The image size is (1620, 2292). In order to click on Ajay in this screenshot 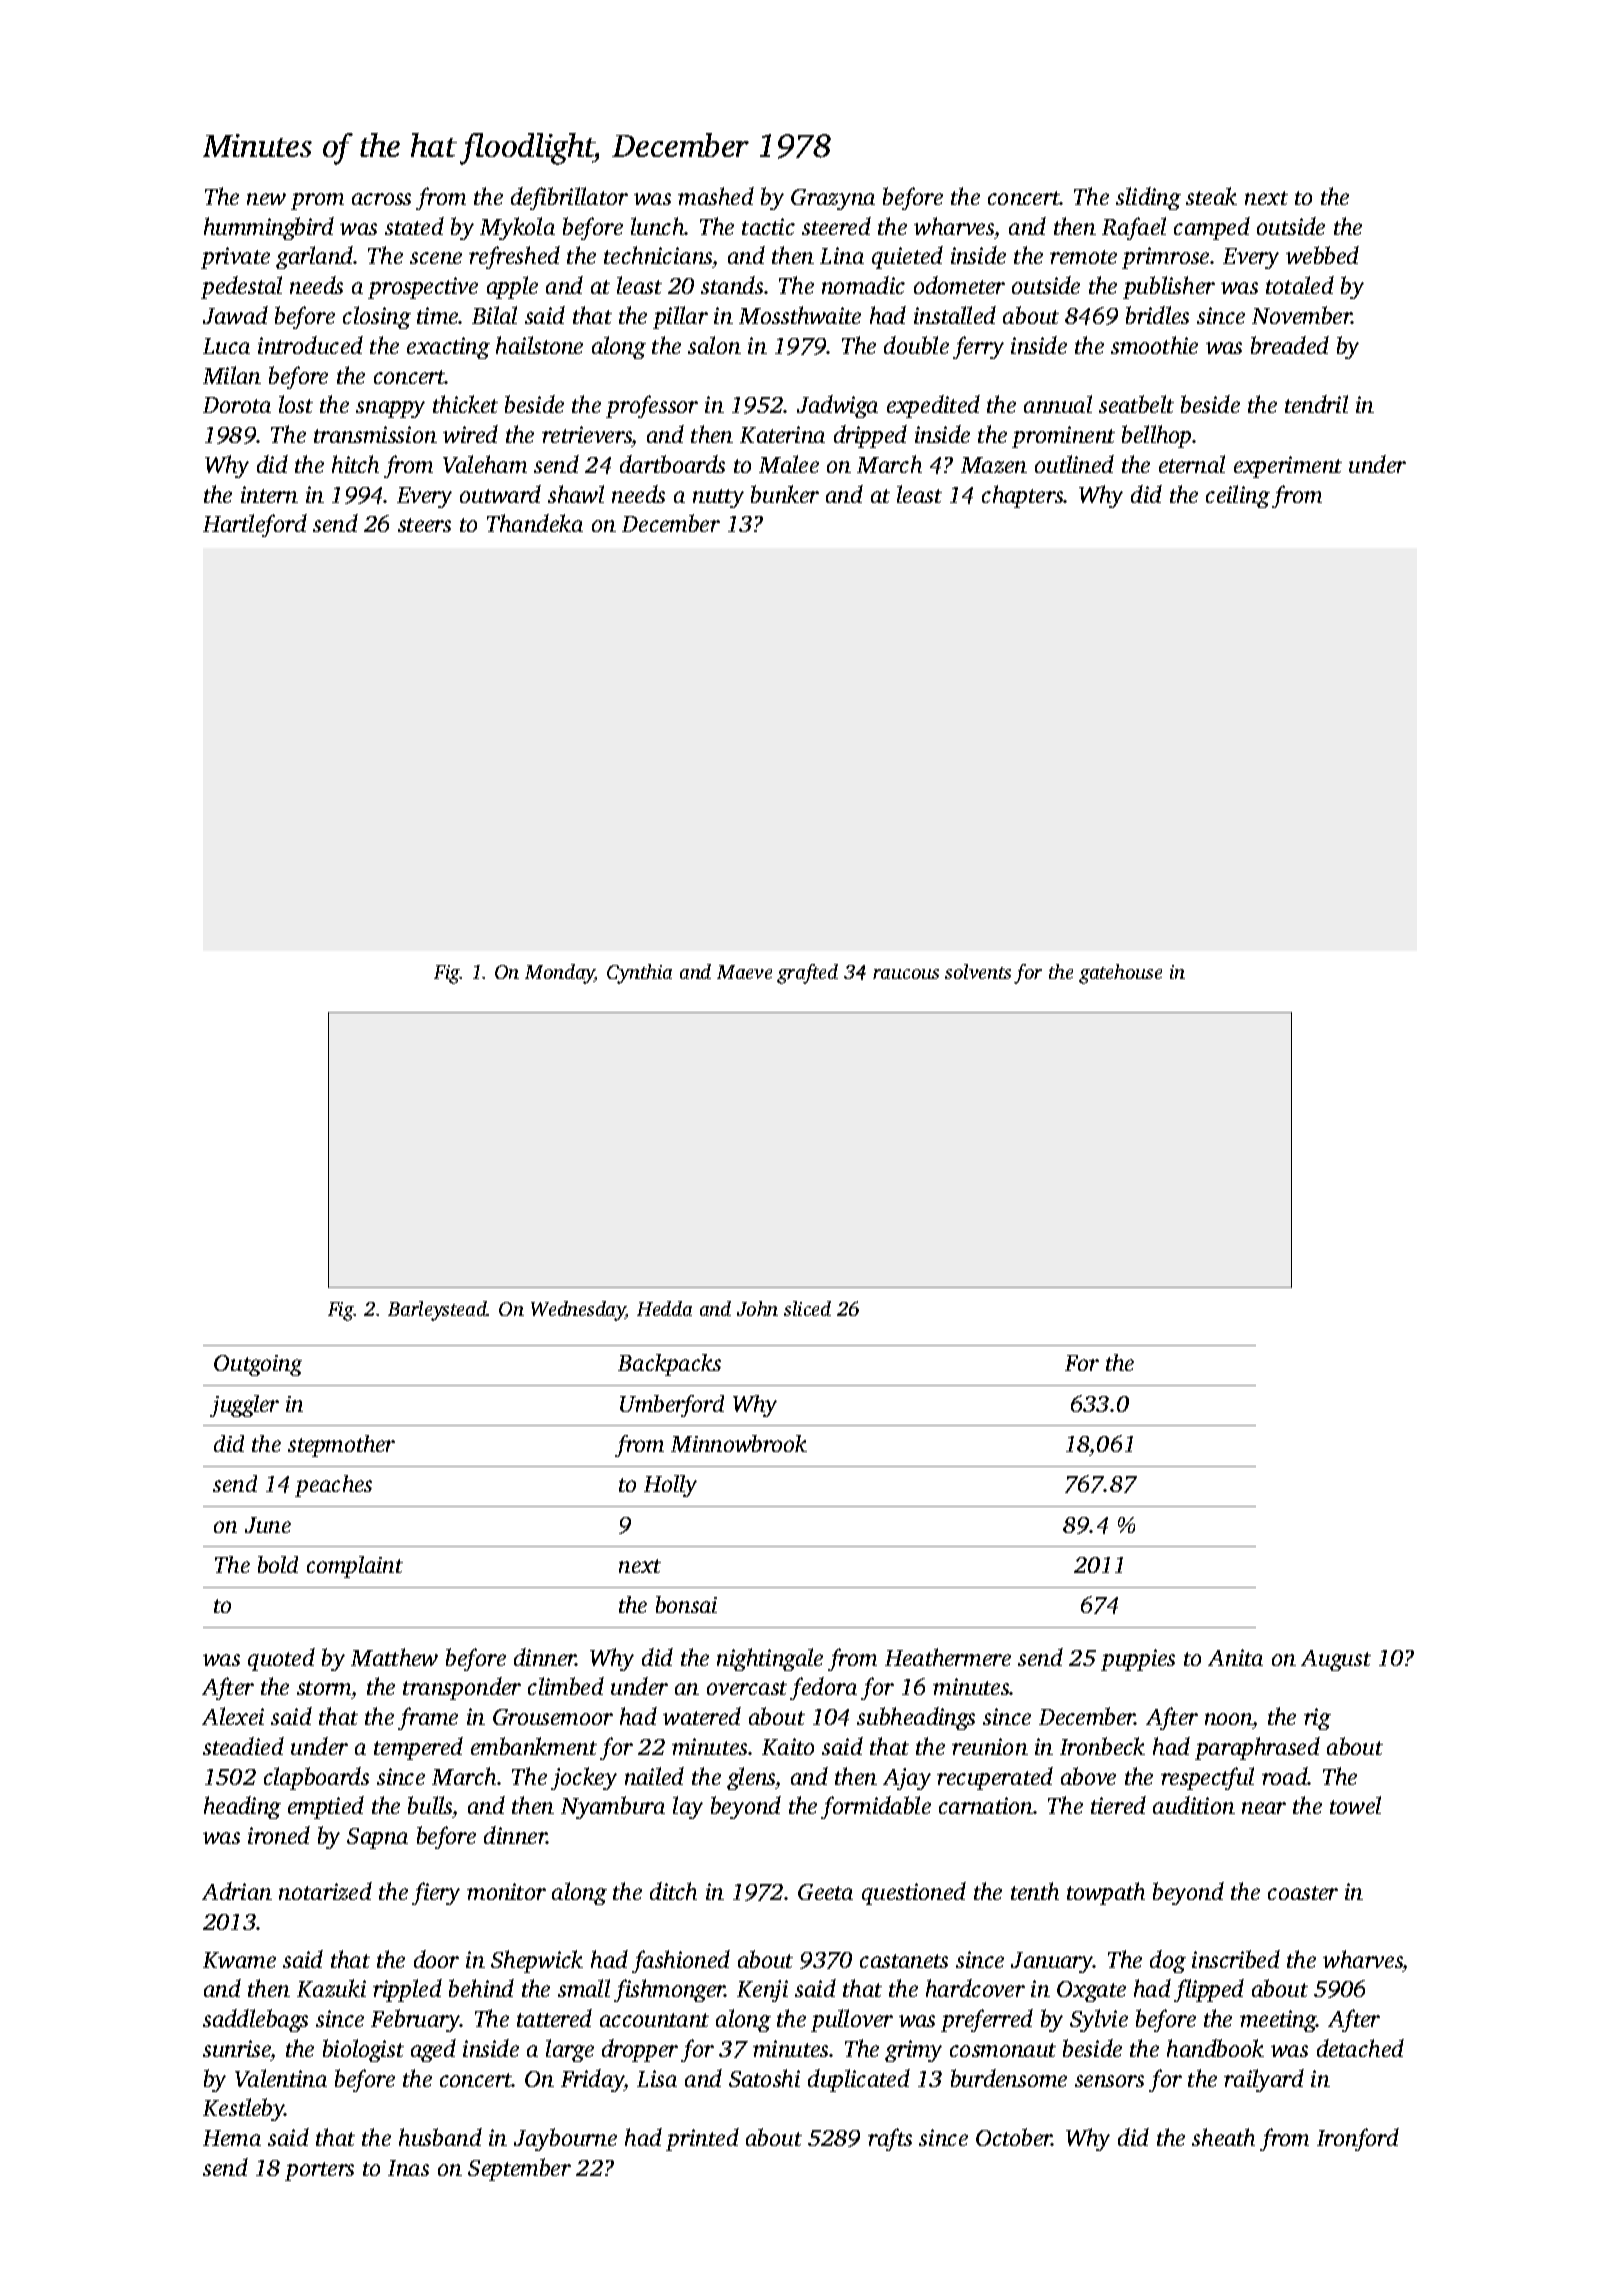, I will do `click(907, 1779)`.
